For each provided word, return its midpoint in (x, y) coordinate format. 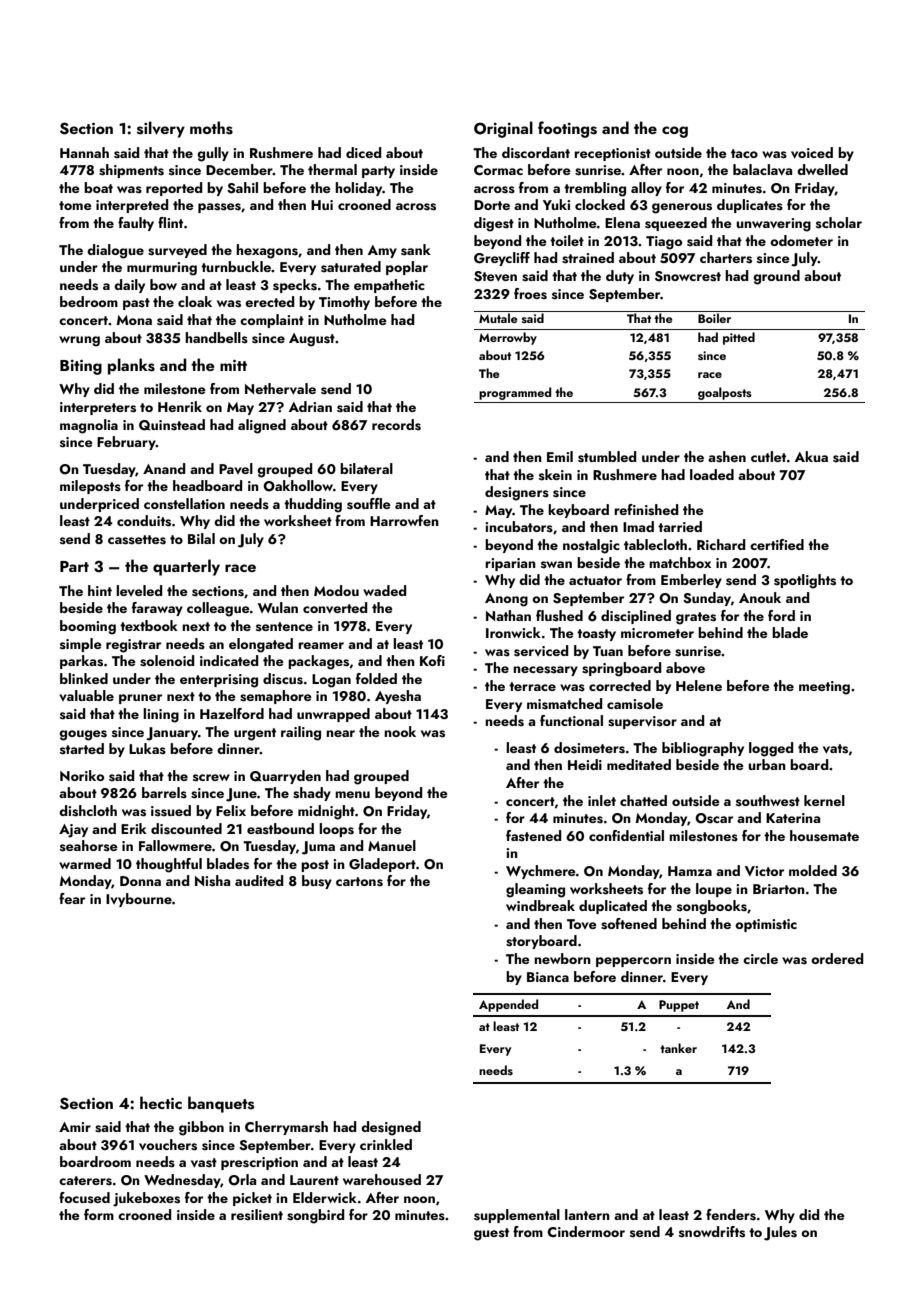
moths (211, 128)
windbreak (540, 905)
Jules (780, 1233)
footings (567, 129)
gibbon (201, 1128)
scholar (839, 223)
